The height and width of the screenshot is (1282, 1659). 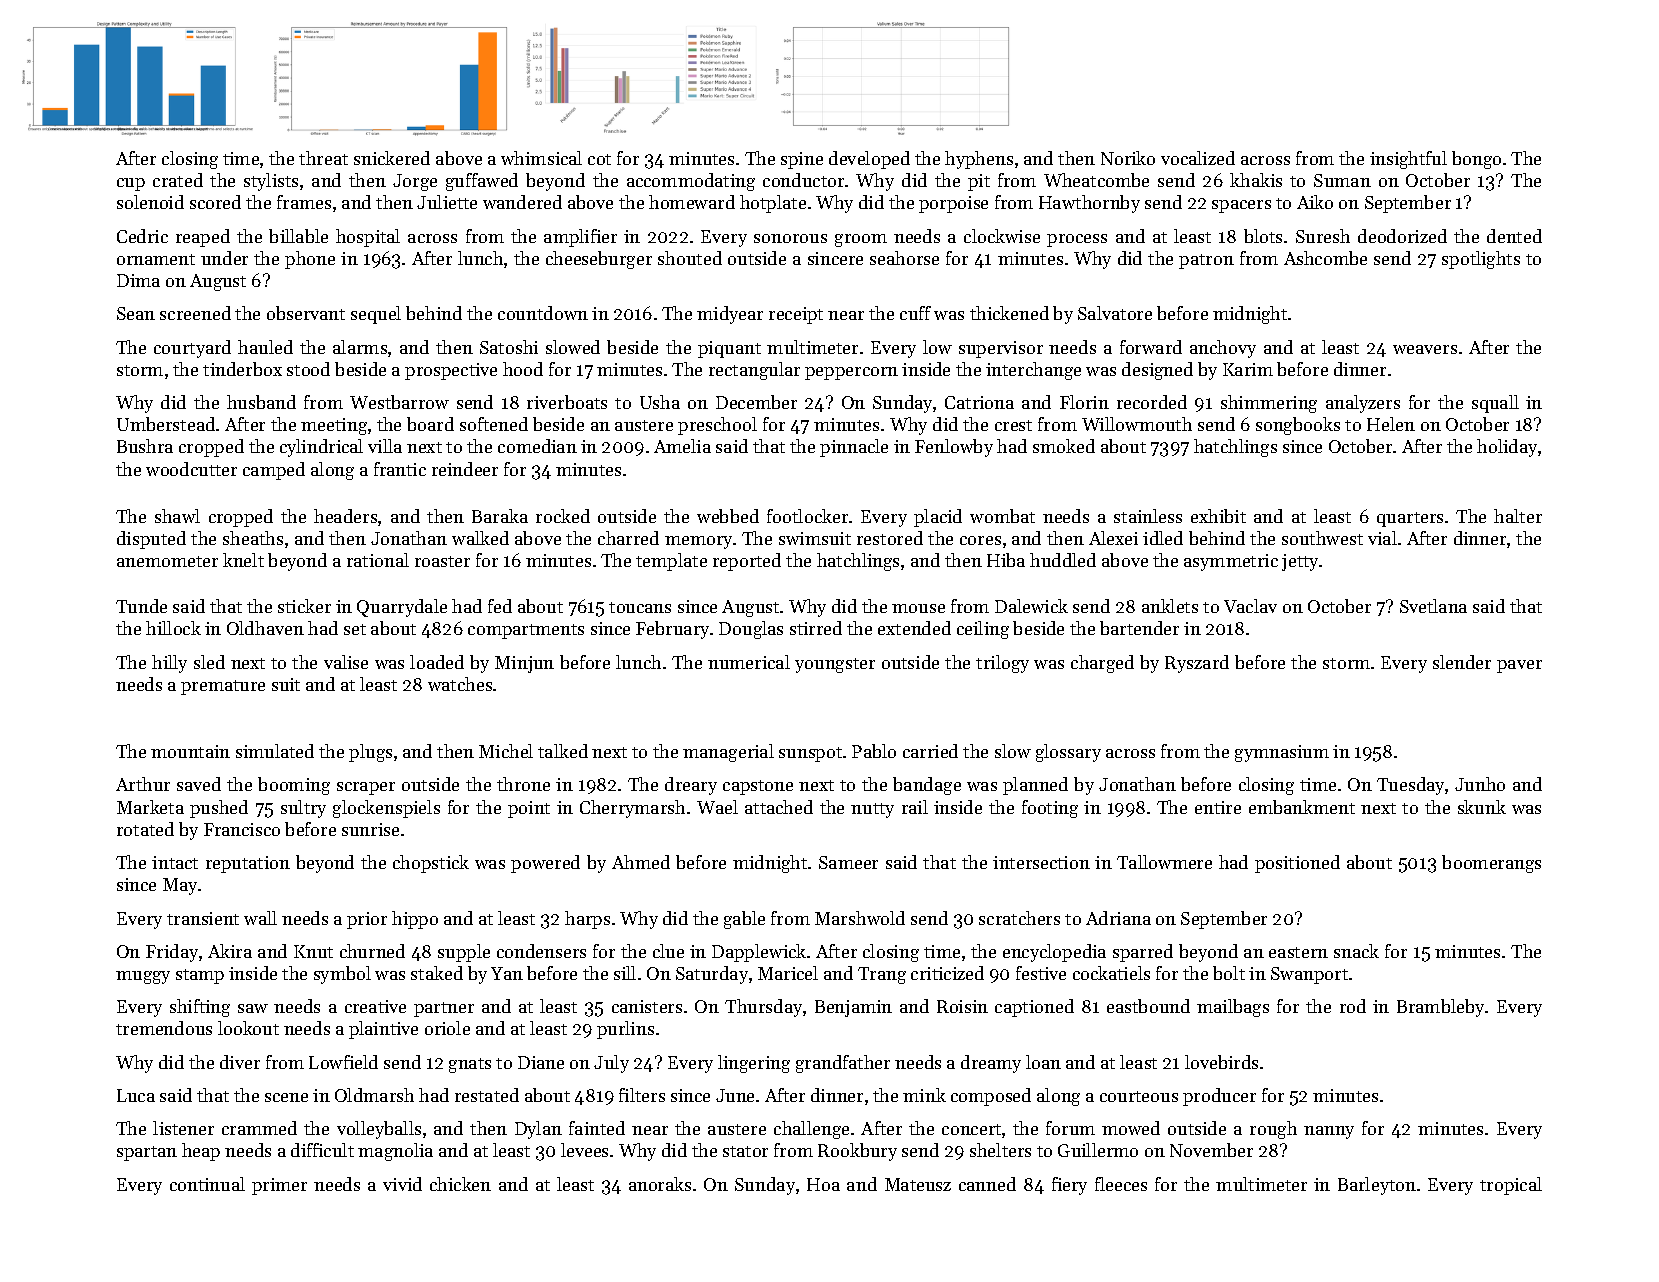 I want to click on rectangular, so click(x=754, y=371).
